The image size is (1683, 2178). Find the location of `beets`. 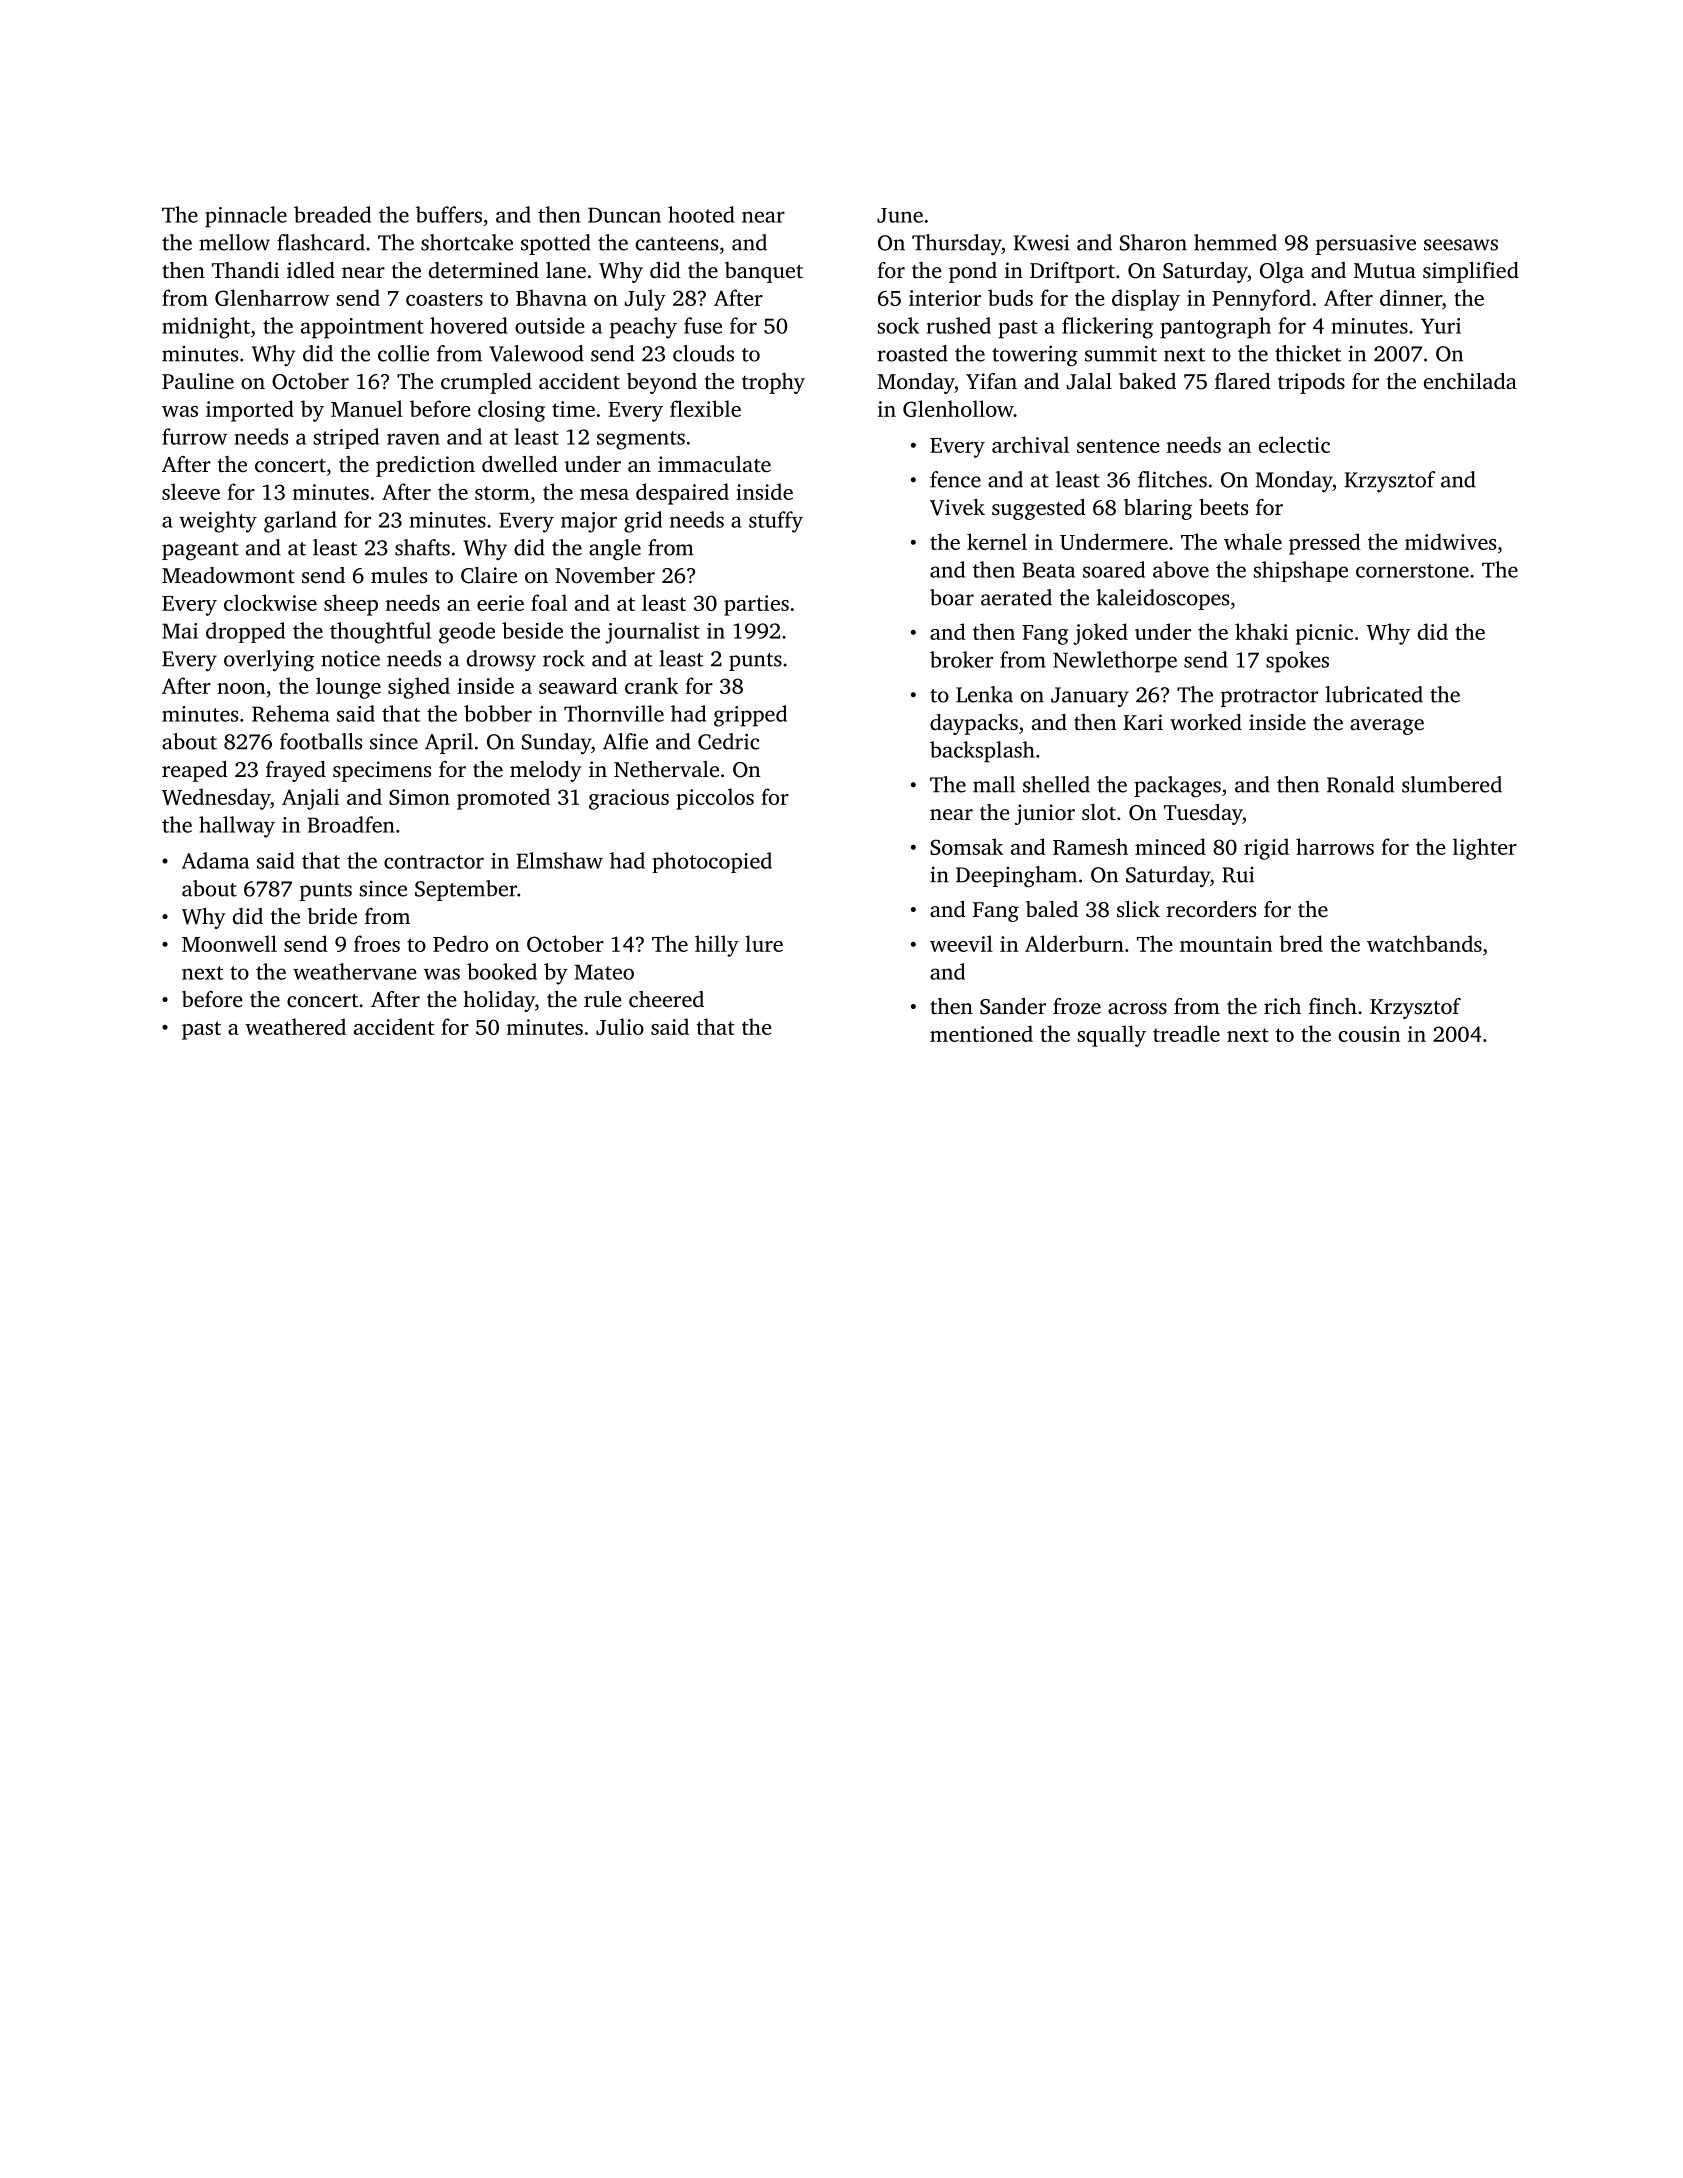

beets is located at coordinates (1223, 507).
